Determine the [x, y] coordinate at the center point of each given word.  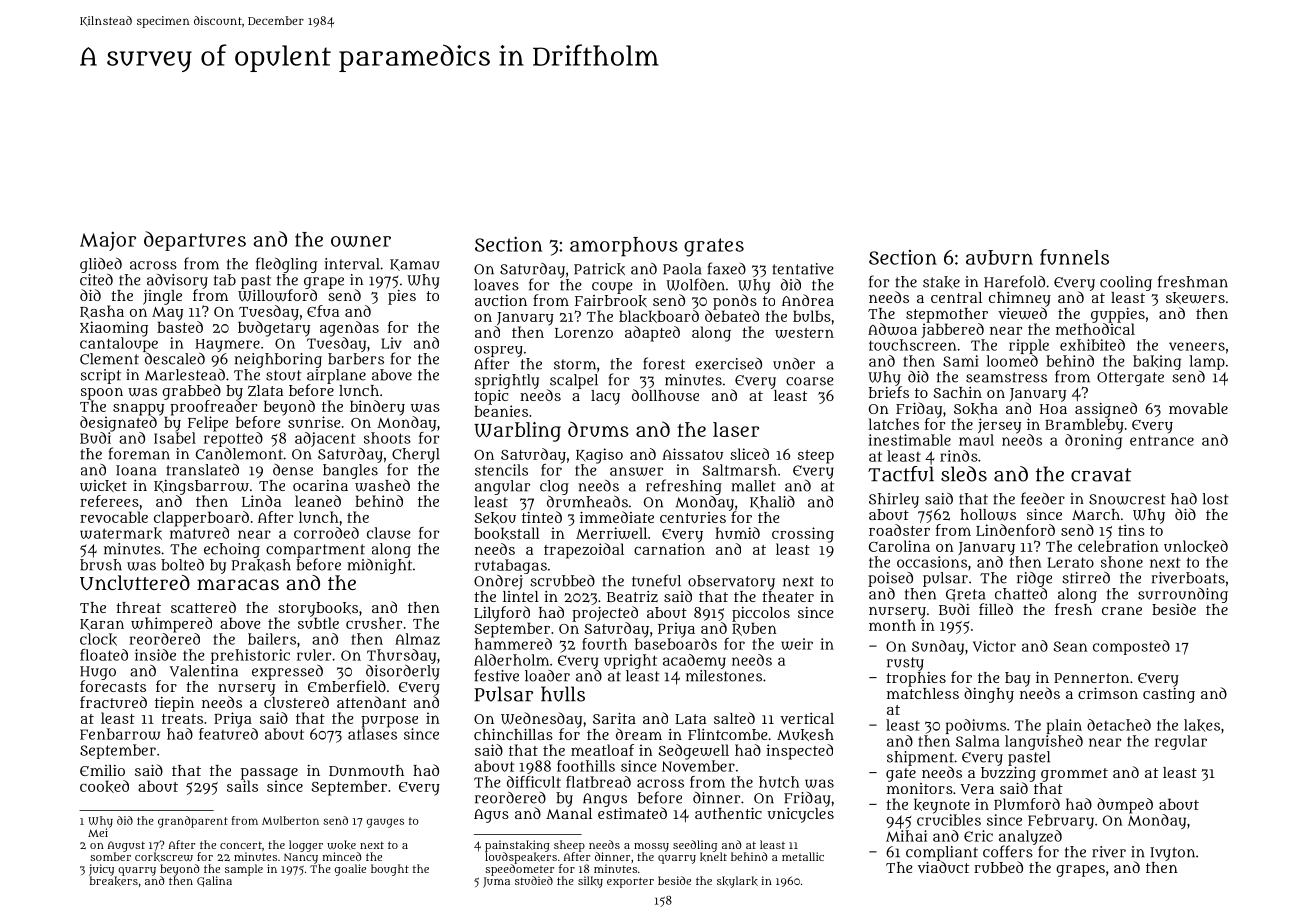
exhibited [1092, 345]
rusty [905, 664]
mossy [651, 847]
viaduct [943, 867]
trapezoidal [584, 551]
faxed [727, 268]
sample [244, 870]
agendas [349, 329]
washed [382, 485]
